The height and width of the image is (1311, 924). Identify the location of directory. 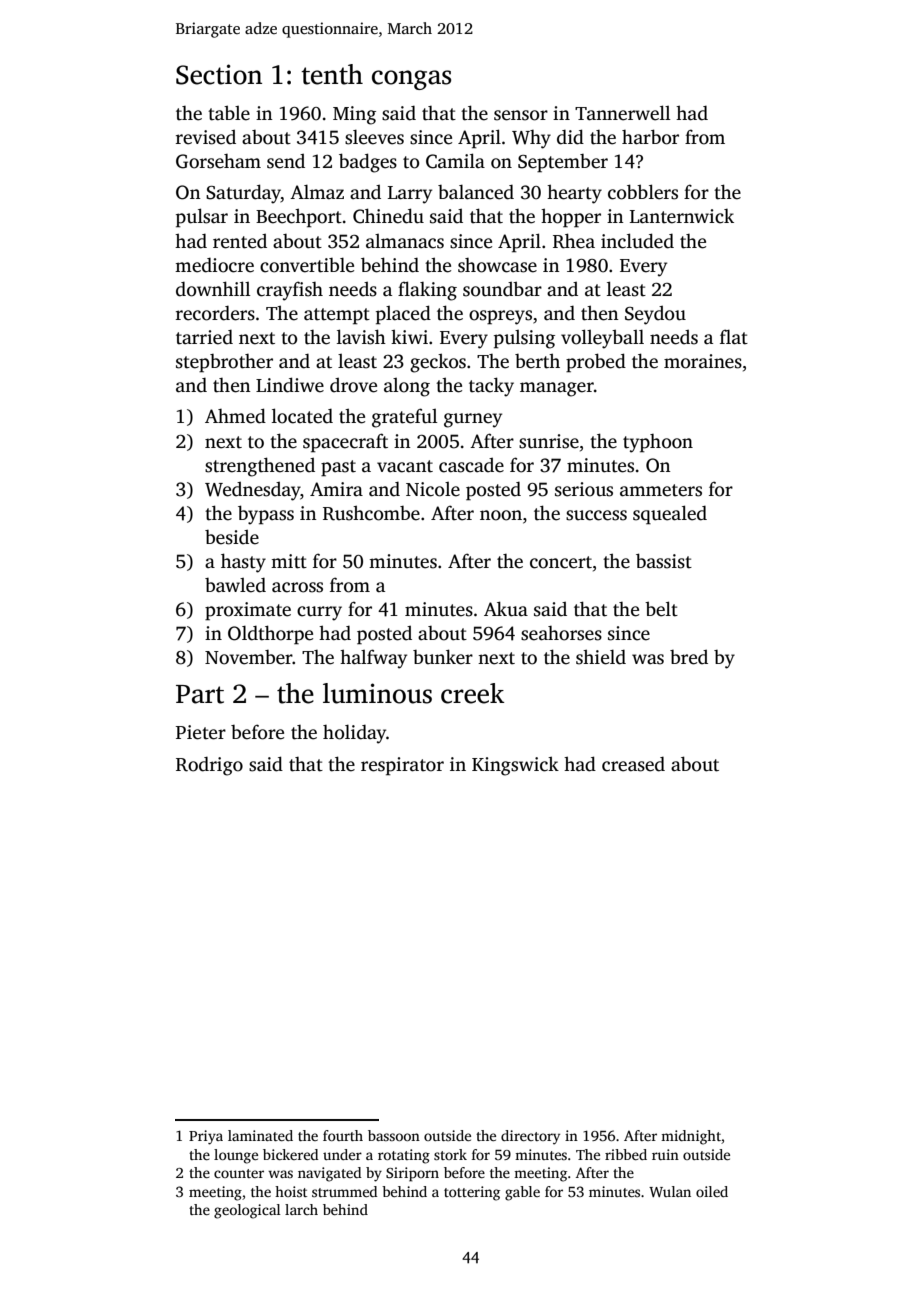
(530, 1137).
